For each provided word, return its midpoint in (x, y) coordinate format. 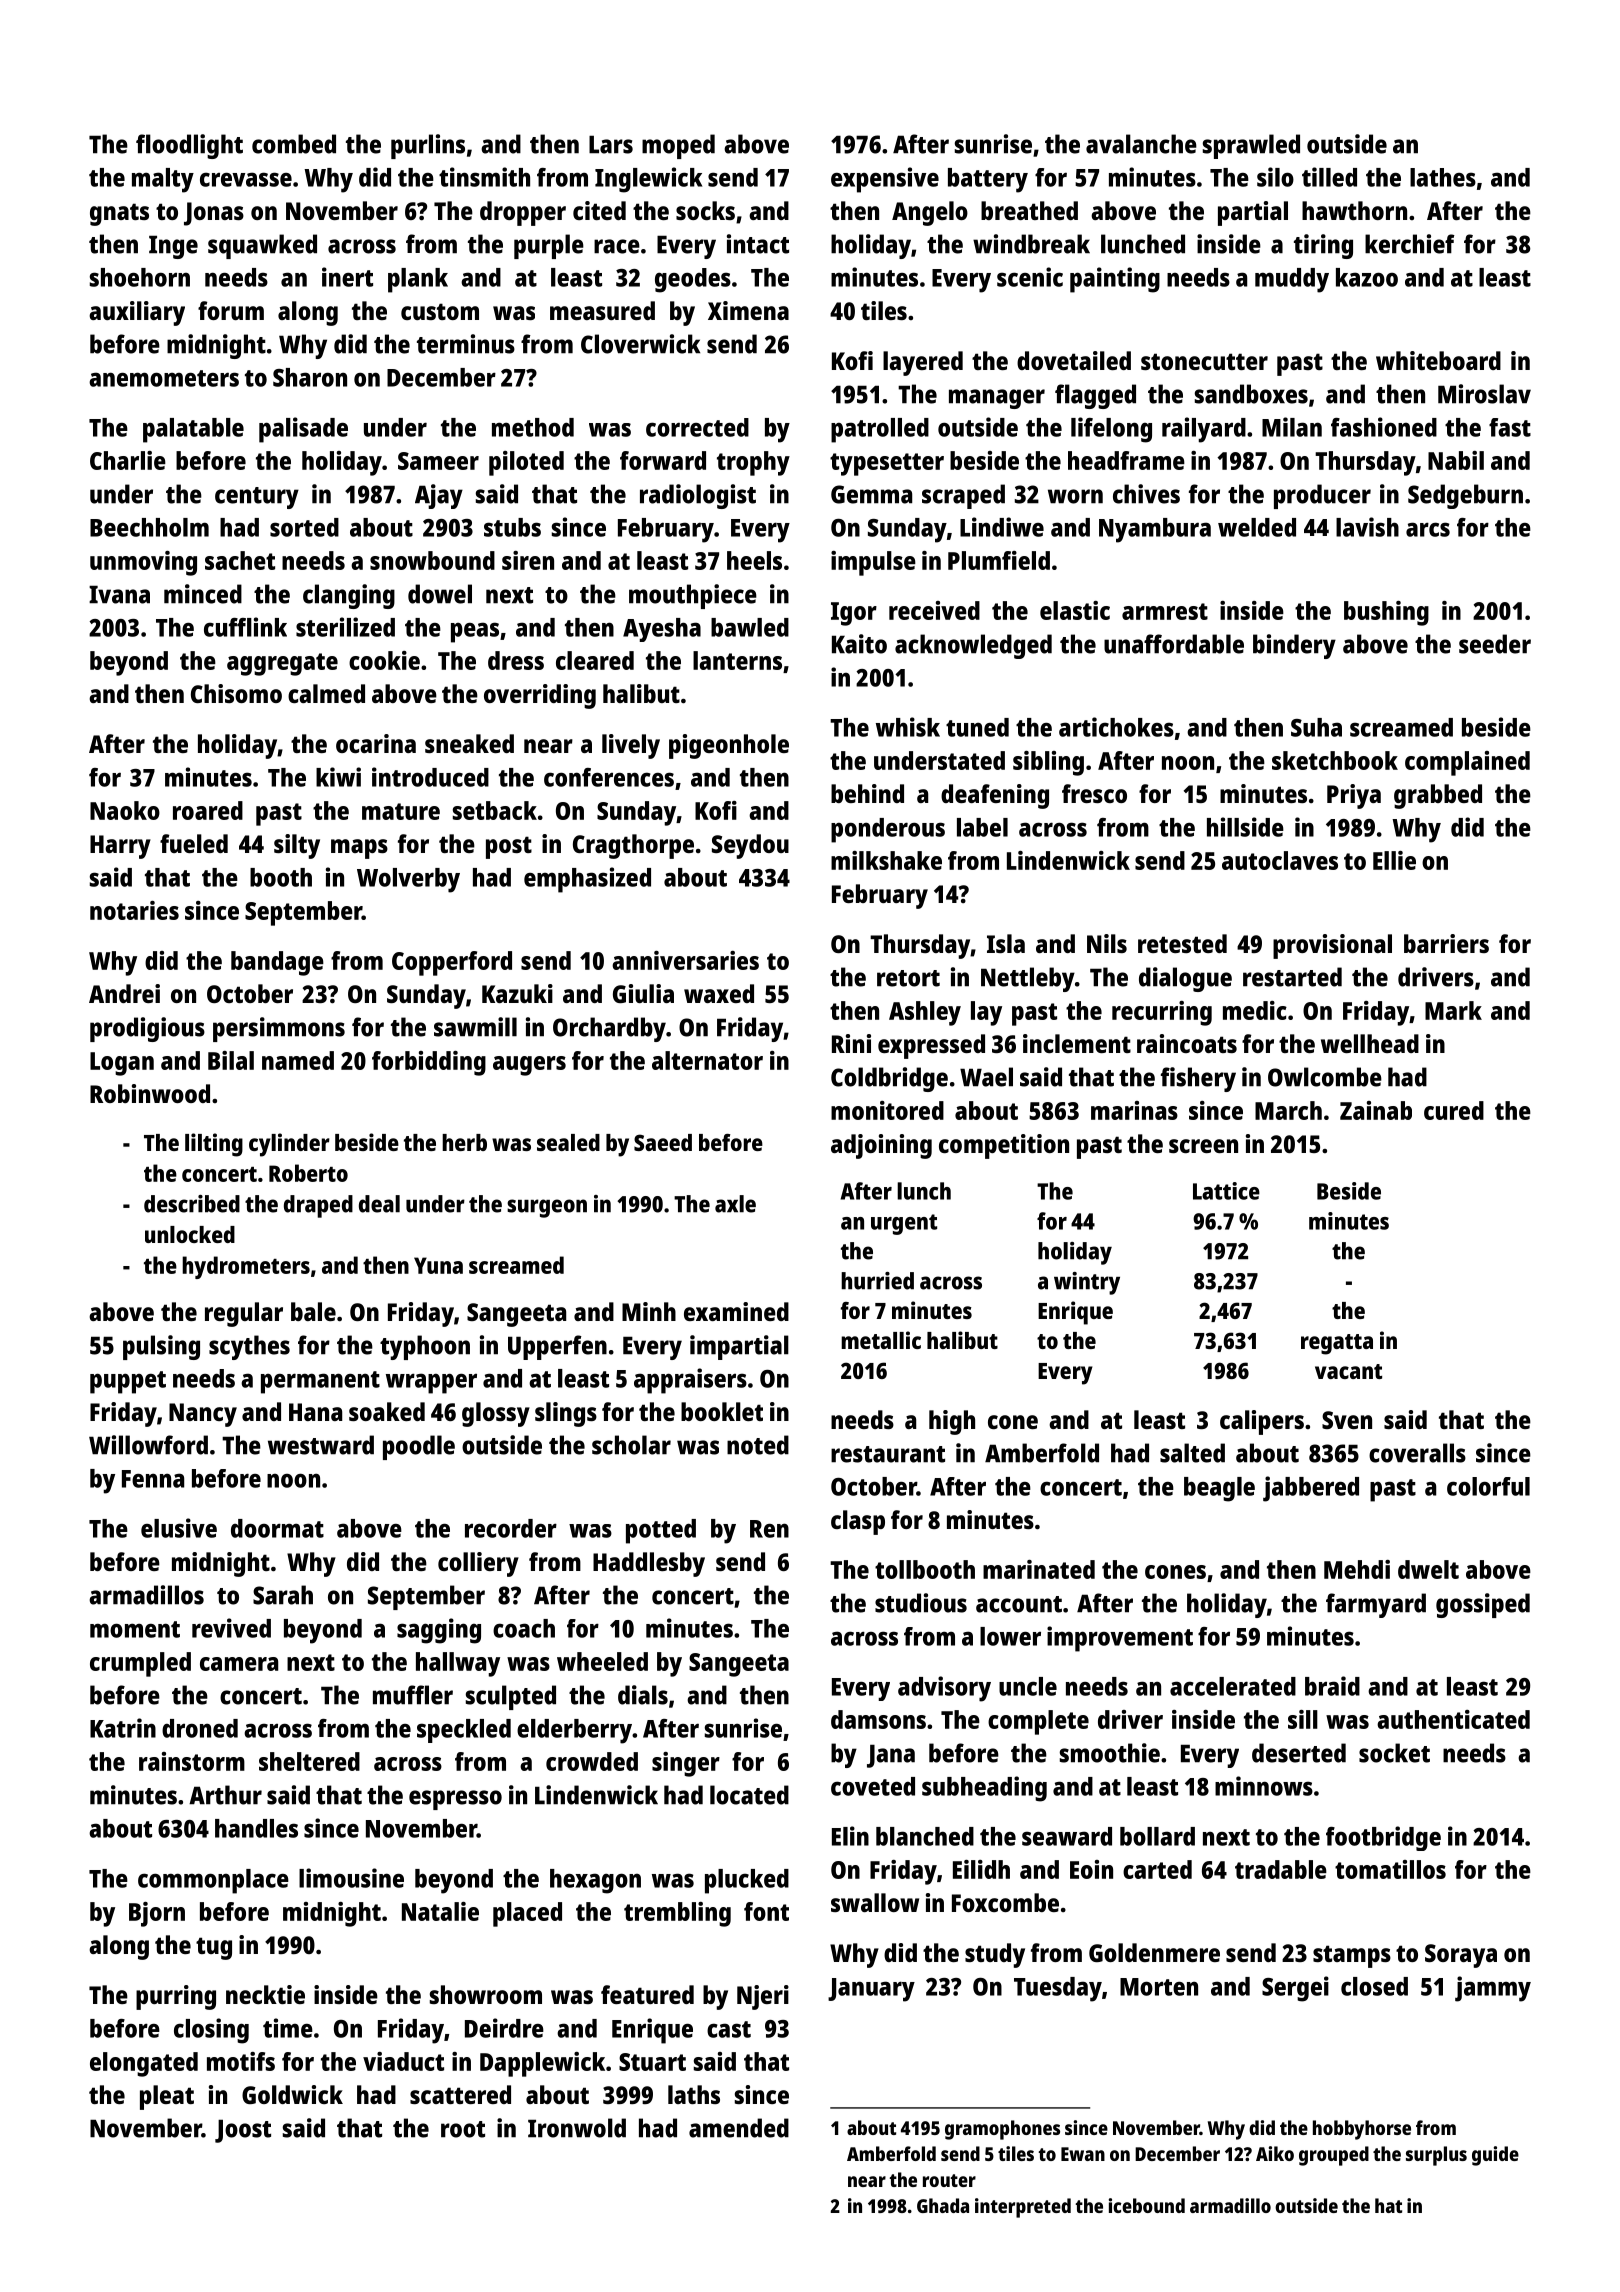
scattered (460, 2094)
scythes (249, 1347)
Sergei (1295, 1989)
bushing (1386, 613)
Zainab (1376, 1110)
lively (631, 746)
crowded (592, 1761)
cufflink (245, 627)
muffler (413, 1695)
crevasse (246, 179)
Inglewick (648, 180)
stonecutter (1204, 361)
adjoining (881, 1146)
